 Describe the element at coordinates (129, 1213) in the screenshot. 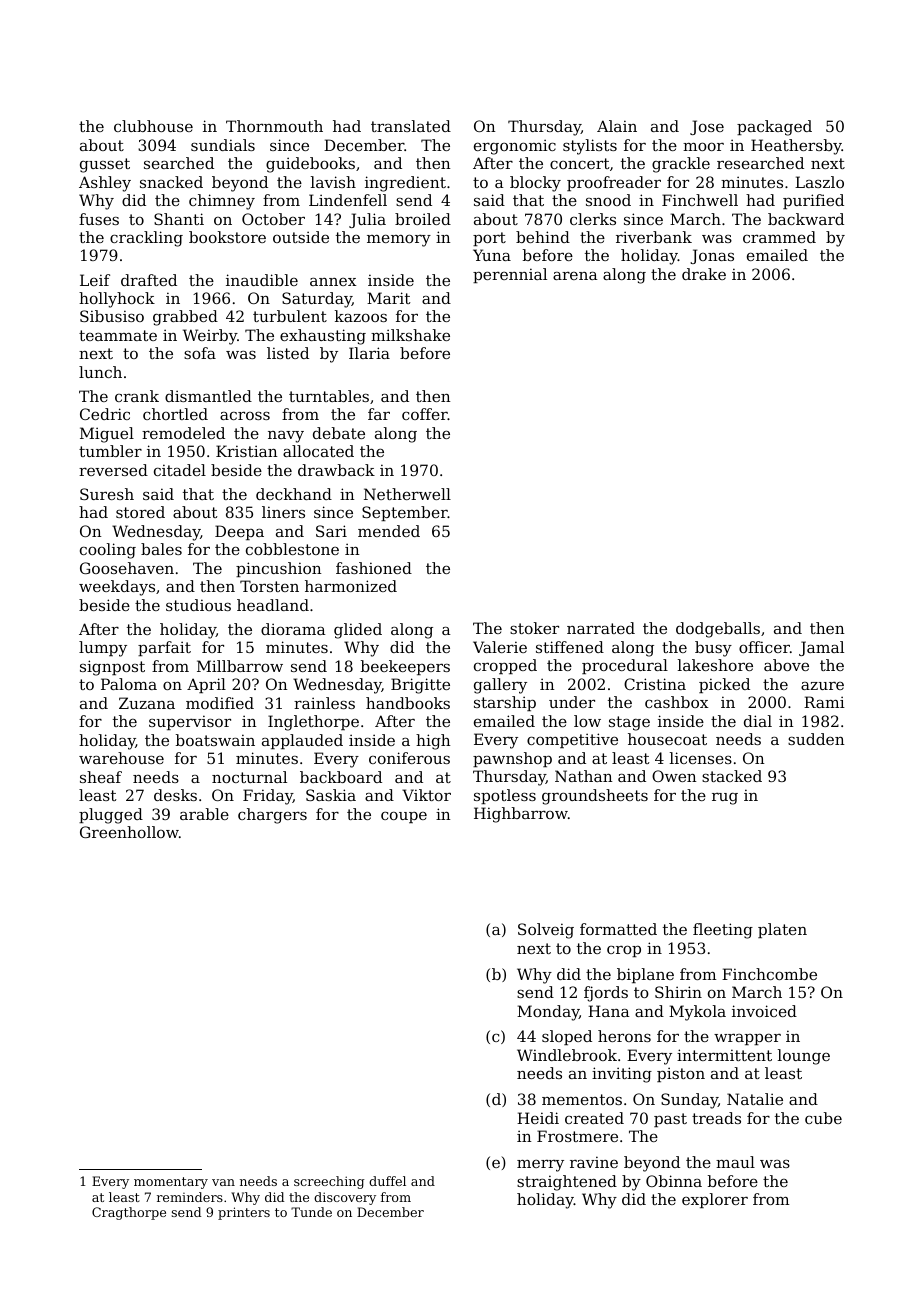

I see `Cragthorpe` at that location.
